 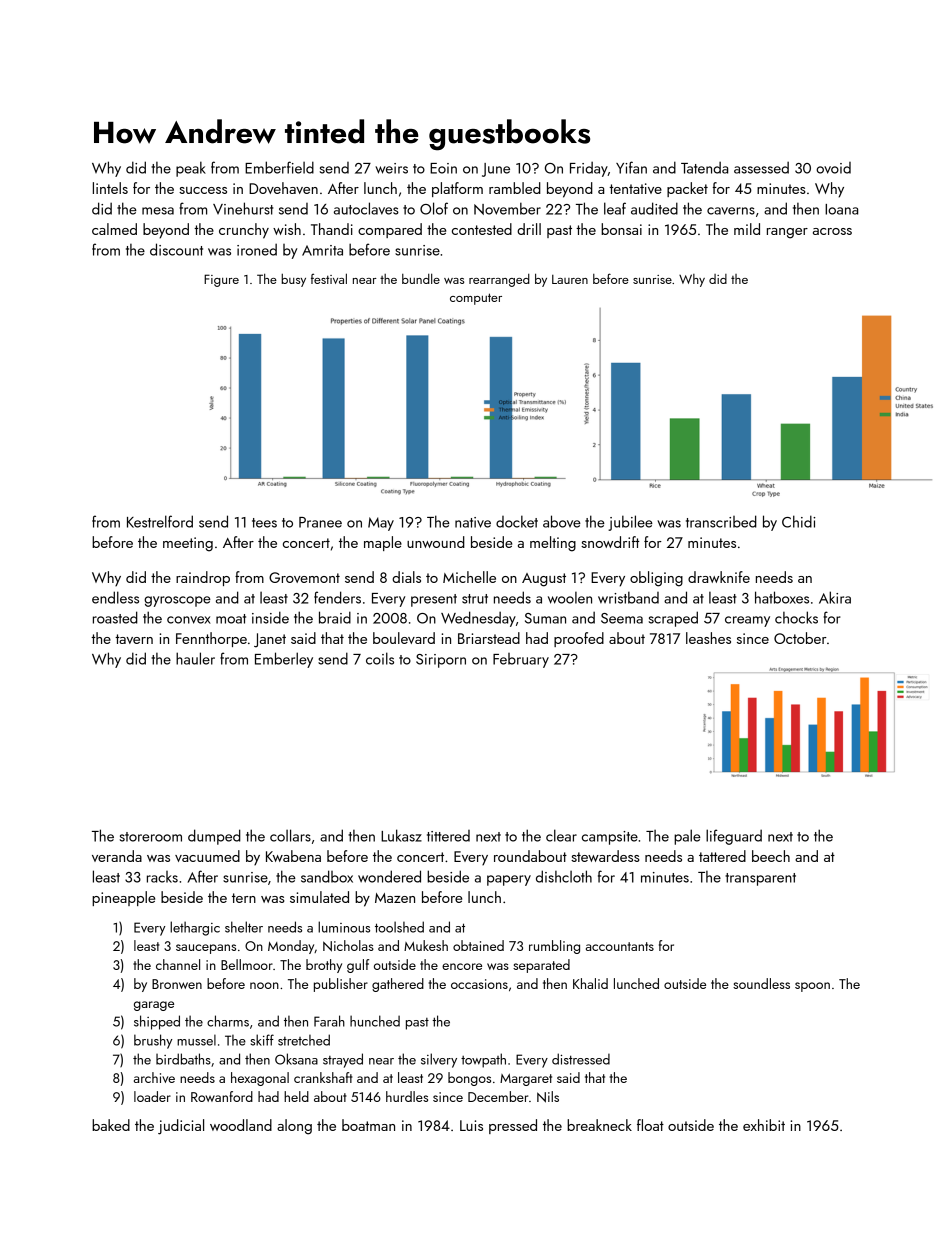 What do you see at coordinates (443, 168) in the screenshot?
I see `Eoin` at bounding box center [443, 168].
